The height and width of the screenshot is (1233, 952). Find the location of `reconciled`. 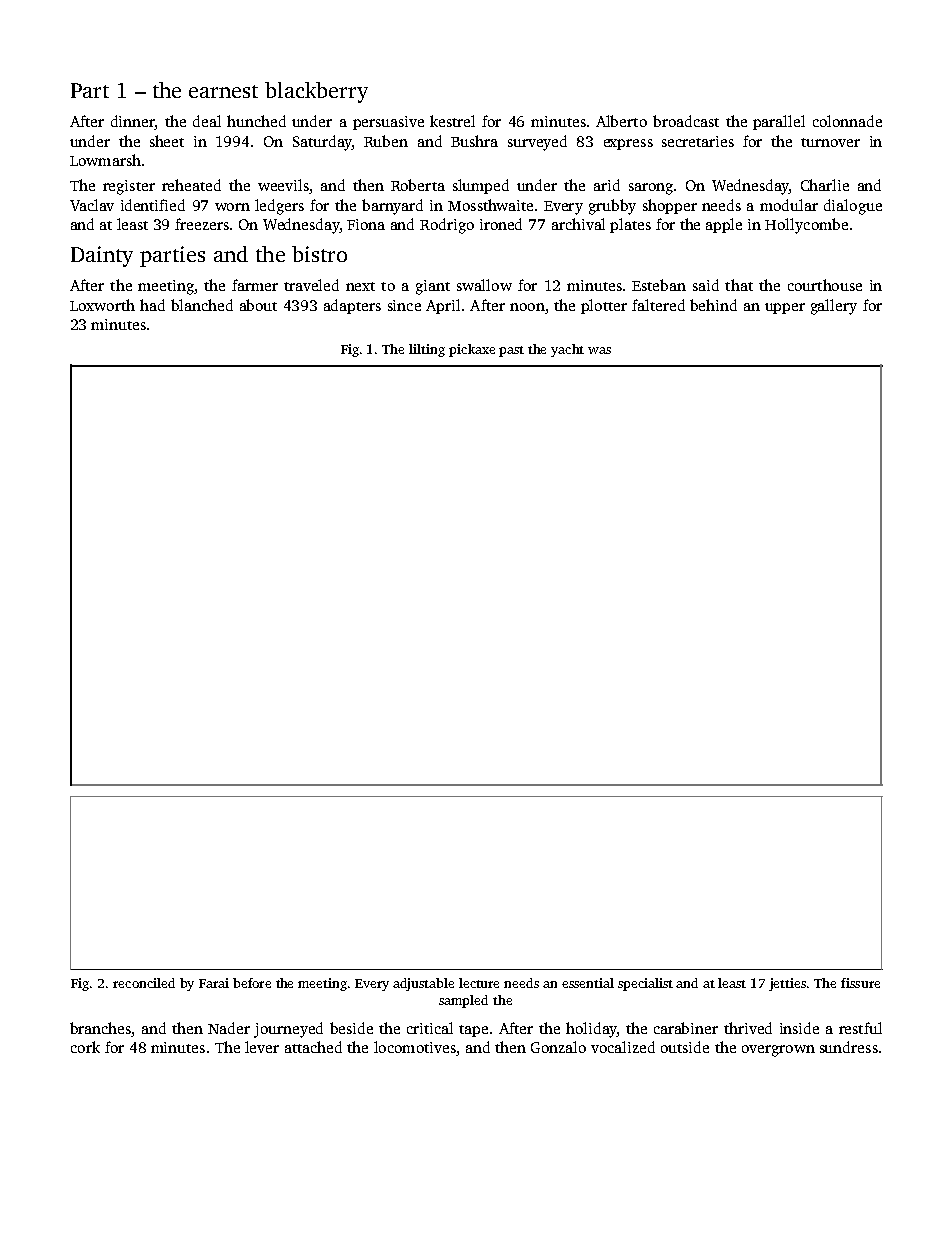

reconciled is located at coordinates (144, 983).
